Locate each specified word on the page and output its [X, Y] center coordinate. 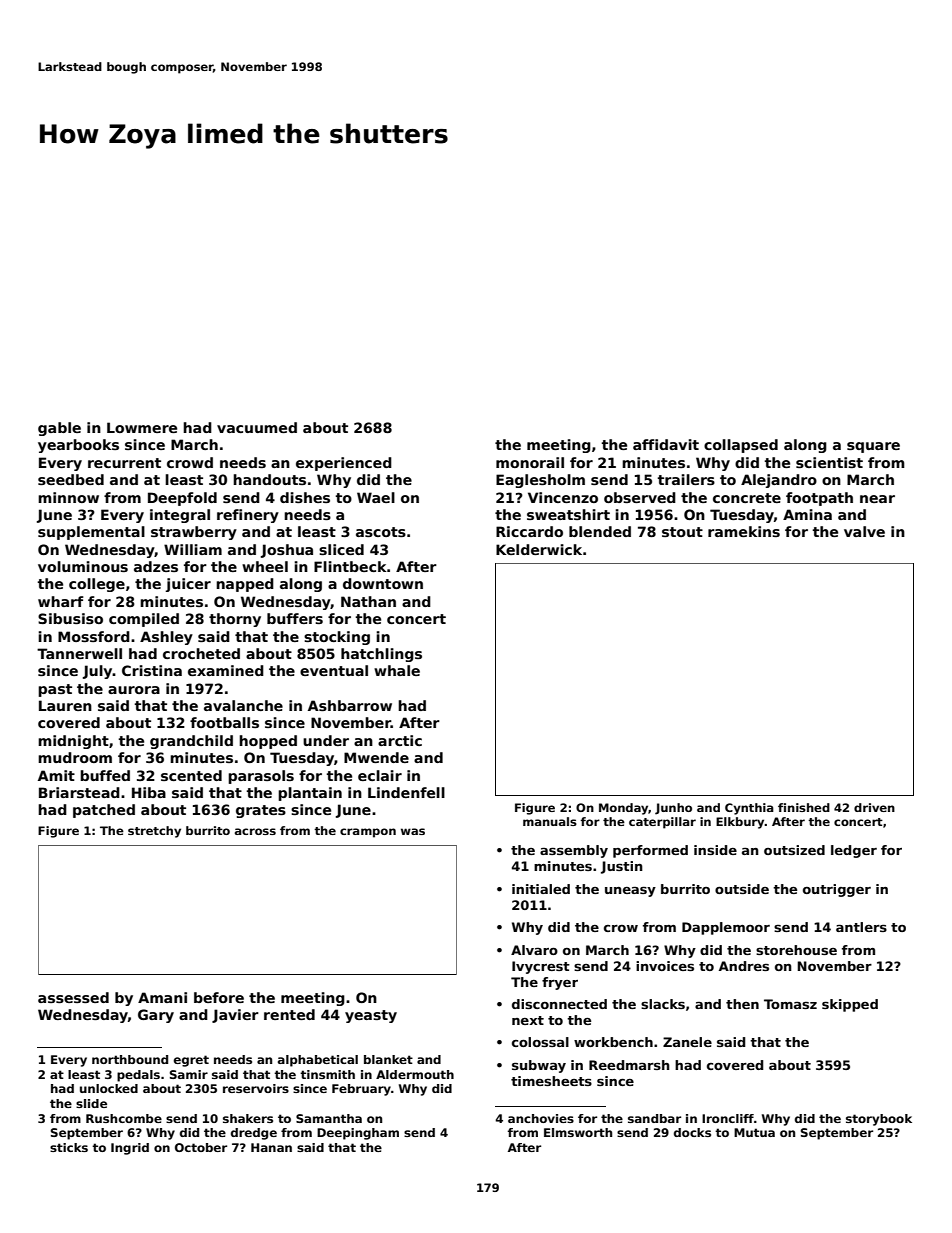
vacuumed [257, 427]
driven [874, 807]
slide [91, 1103]
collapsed [741, 446]
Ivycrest [541, 967]
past [55, 690]
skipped [850, 1005]
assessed [73, 997]
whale [397, 670]
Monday [624, 809]
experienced [344, 464]
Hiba [149, 792]
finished [804, 807]
